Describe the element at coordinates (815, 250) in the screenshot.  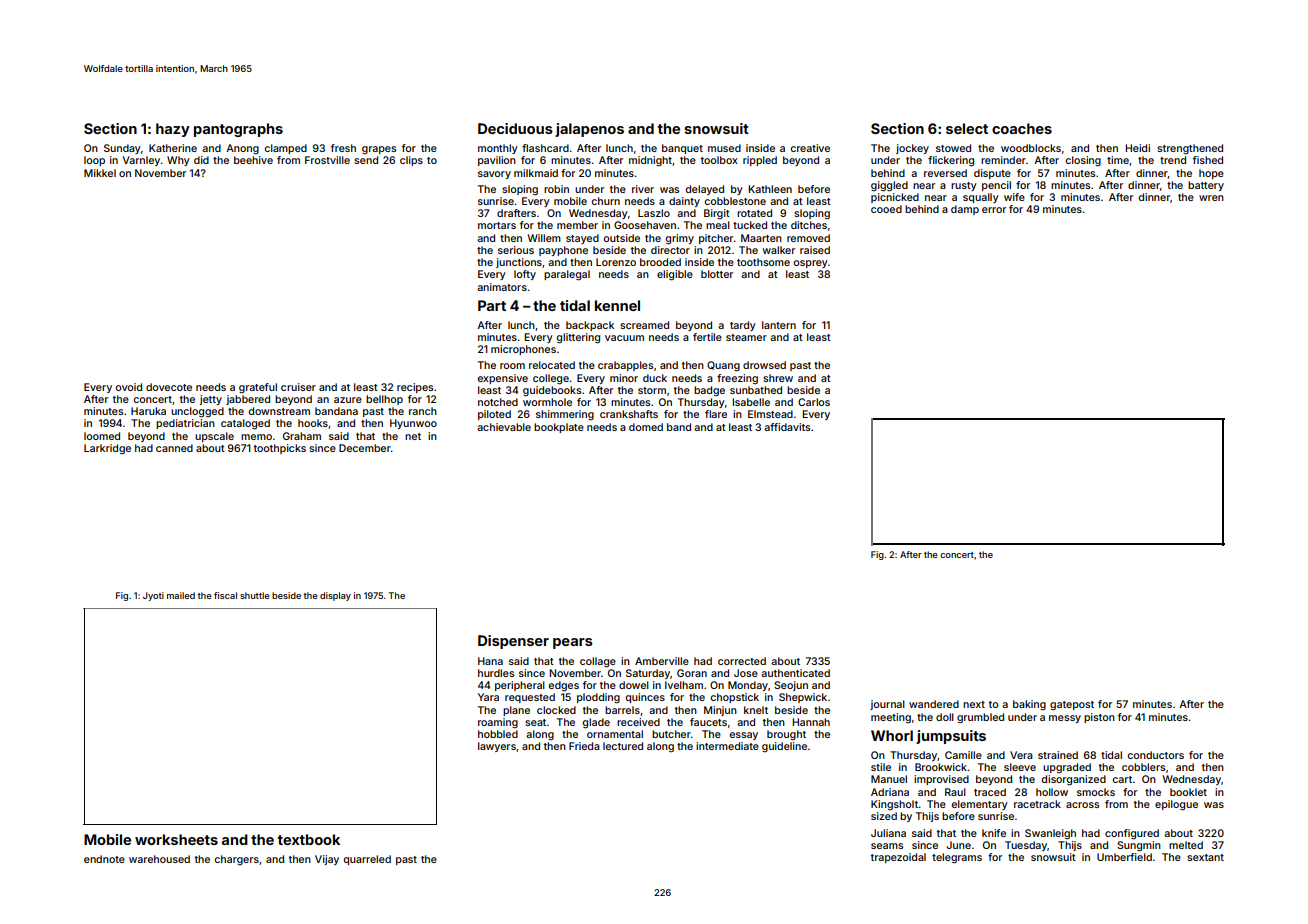
I see `raised` at that location.
